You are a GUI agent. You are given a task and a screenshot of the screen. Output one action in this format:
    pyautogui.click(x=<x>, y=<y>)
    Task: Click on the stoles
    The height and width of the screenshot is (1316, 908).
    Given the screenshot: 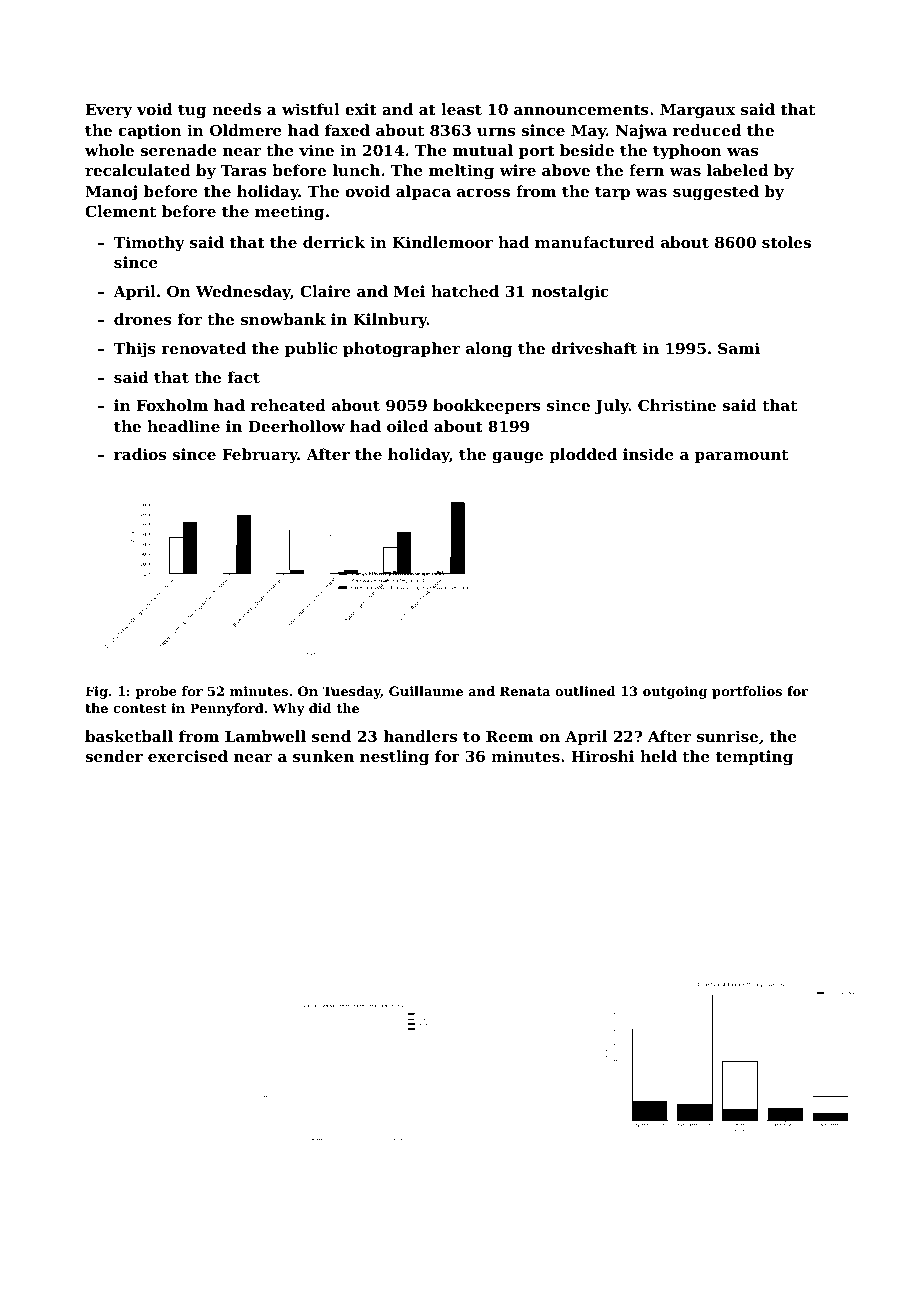 What is the action you would take?
    pyautogui.click(x=786, y=242)
